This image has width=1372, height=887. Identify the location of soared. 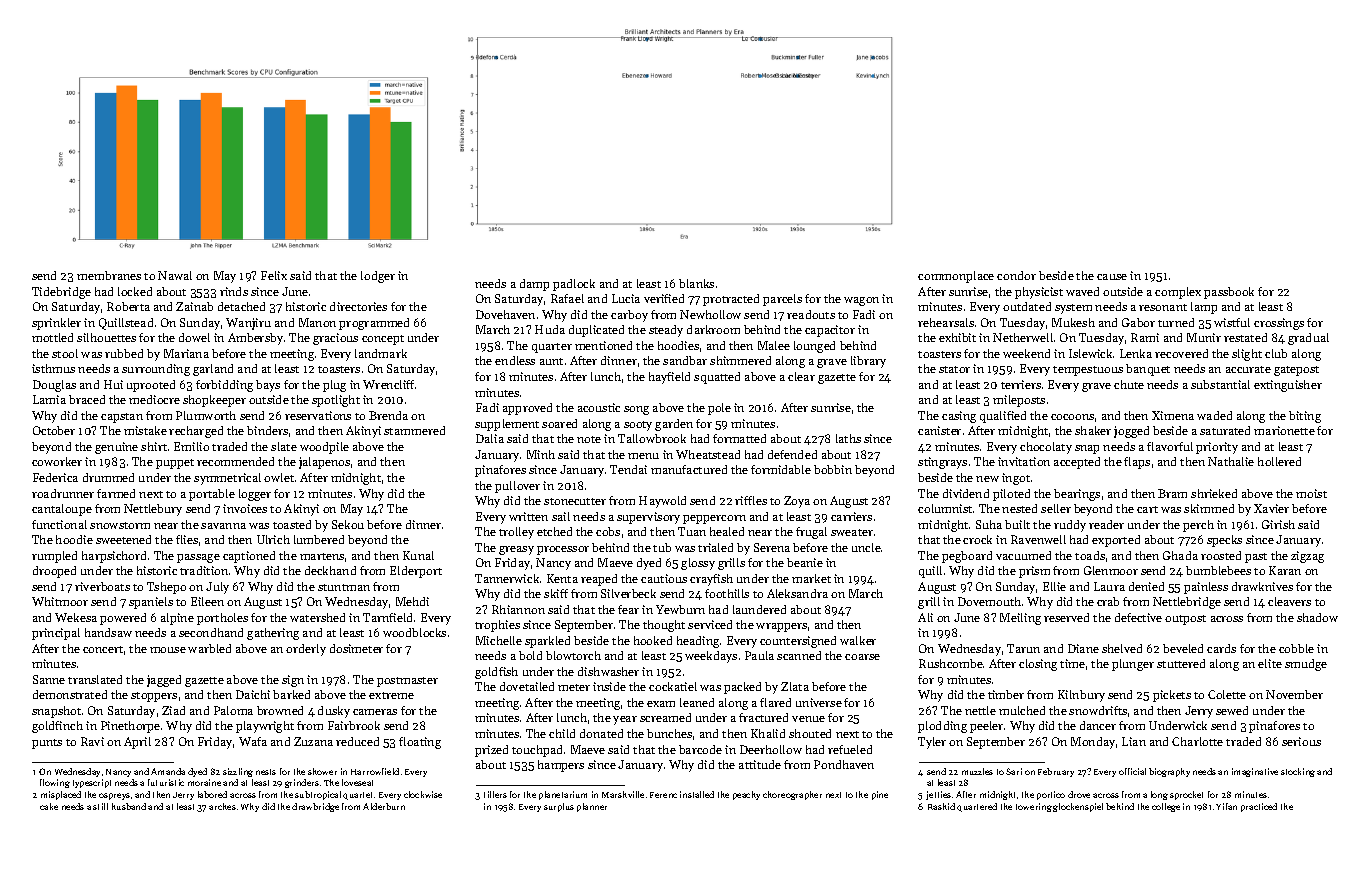
(559, 423).
